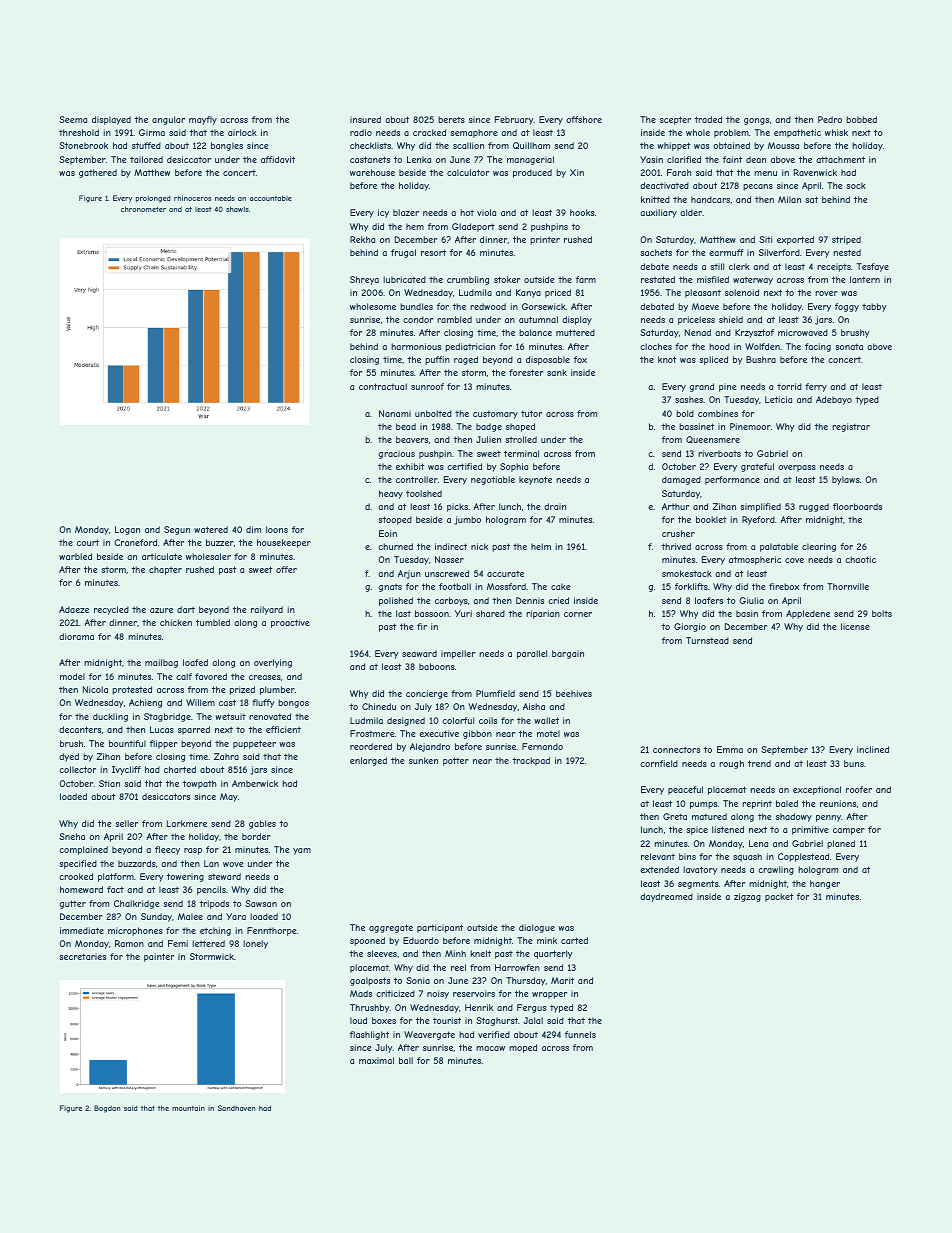  Describe the element at coordinates (419, 653) in the page. I see `seaward` at that location.
